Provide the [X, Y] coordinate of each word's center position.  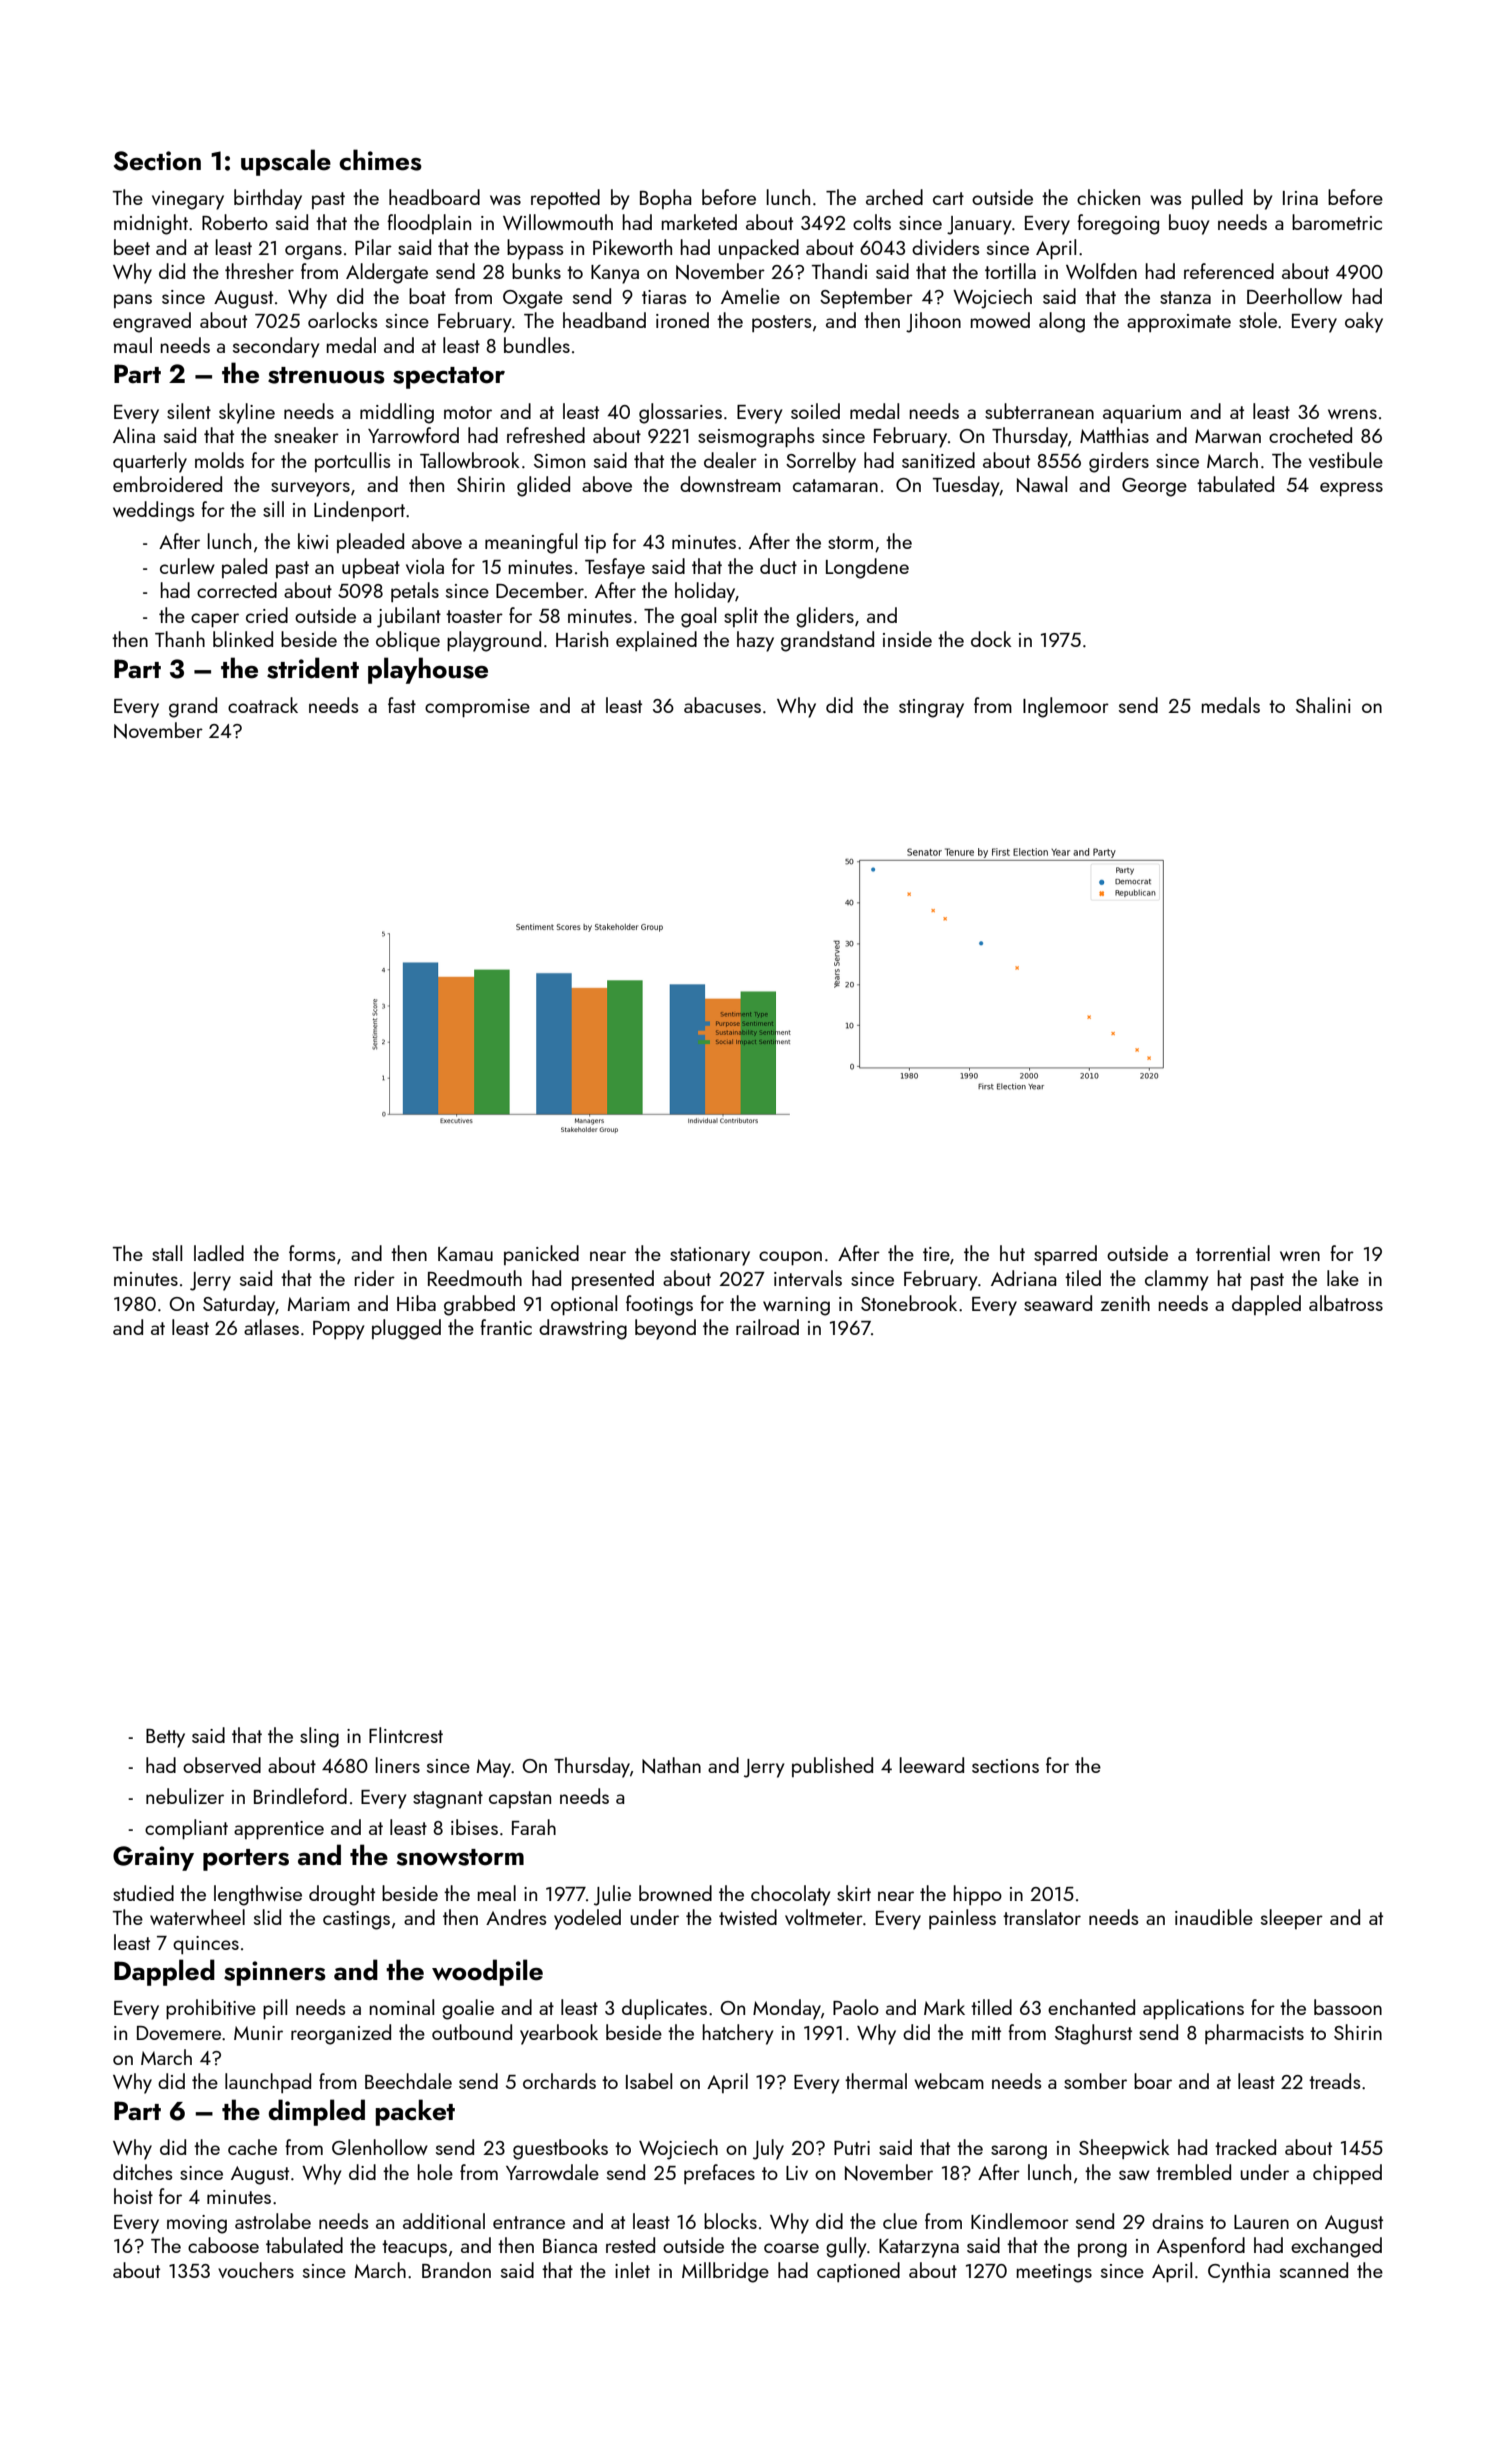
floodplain [429, 224]
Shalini [1323, 705]
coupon [790, 1258]
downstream [730, 484]
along [1062, 322]
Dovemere [179, 2033]
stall [167, 1253]
